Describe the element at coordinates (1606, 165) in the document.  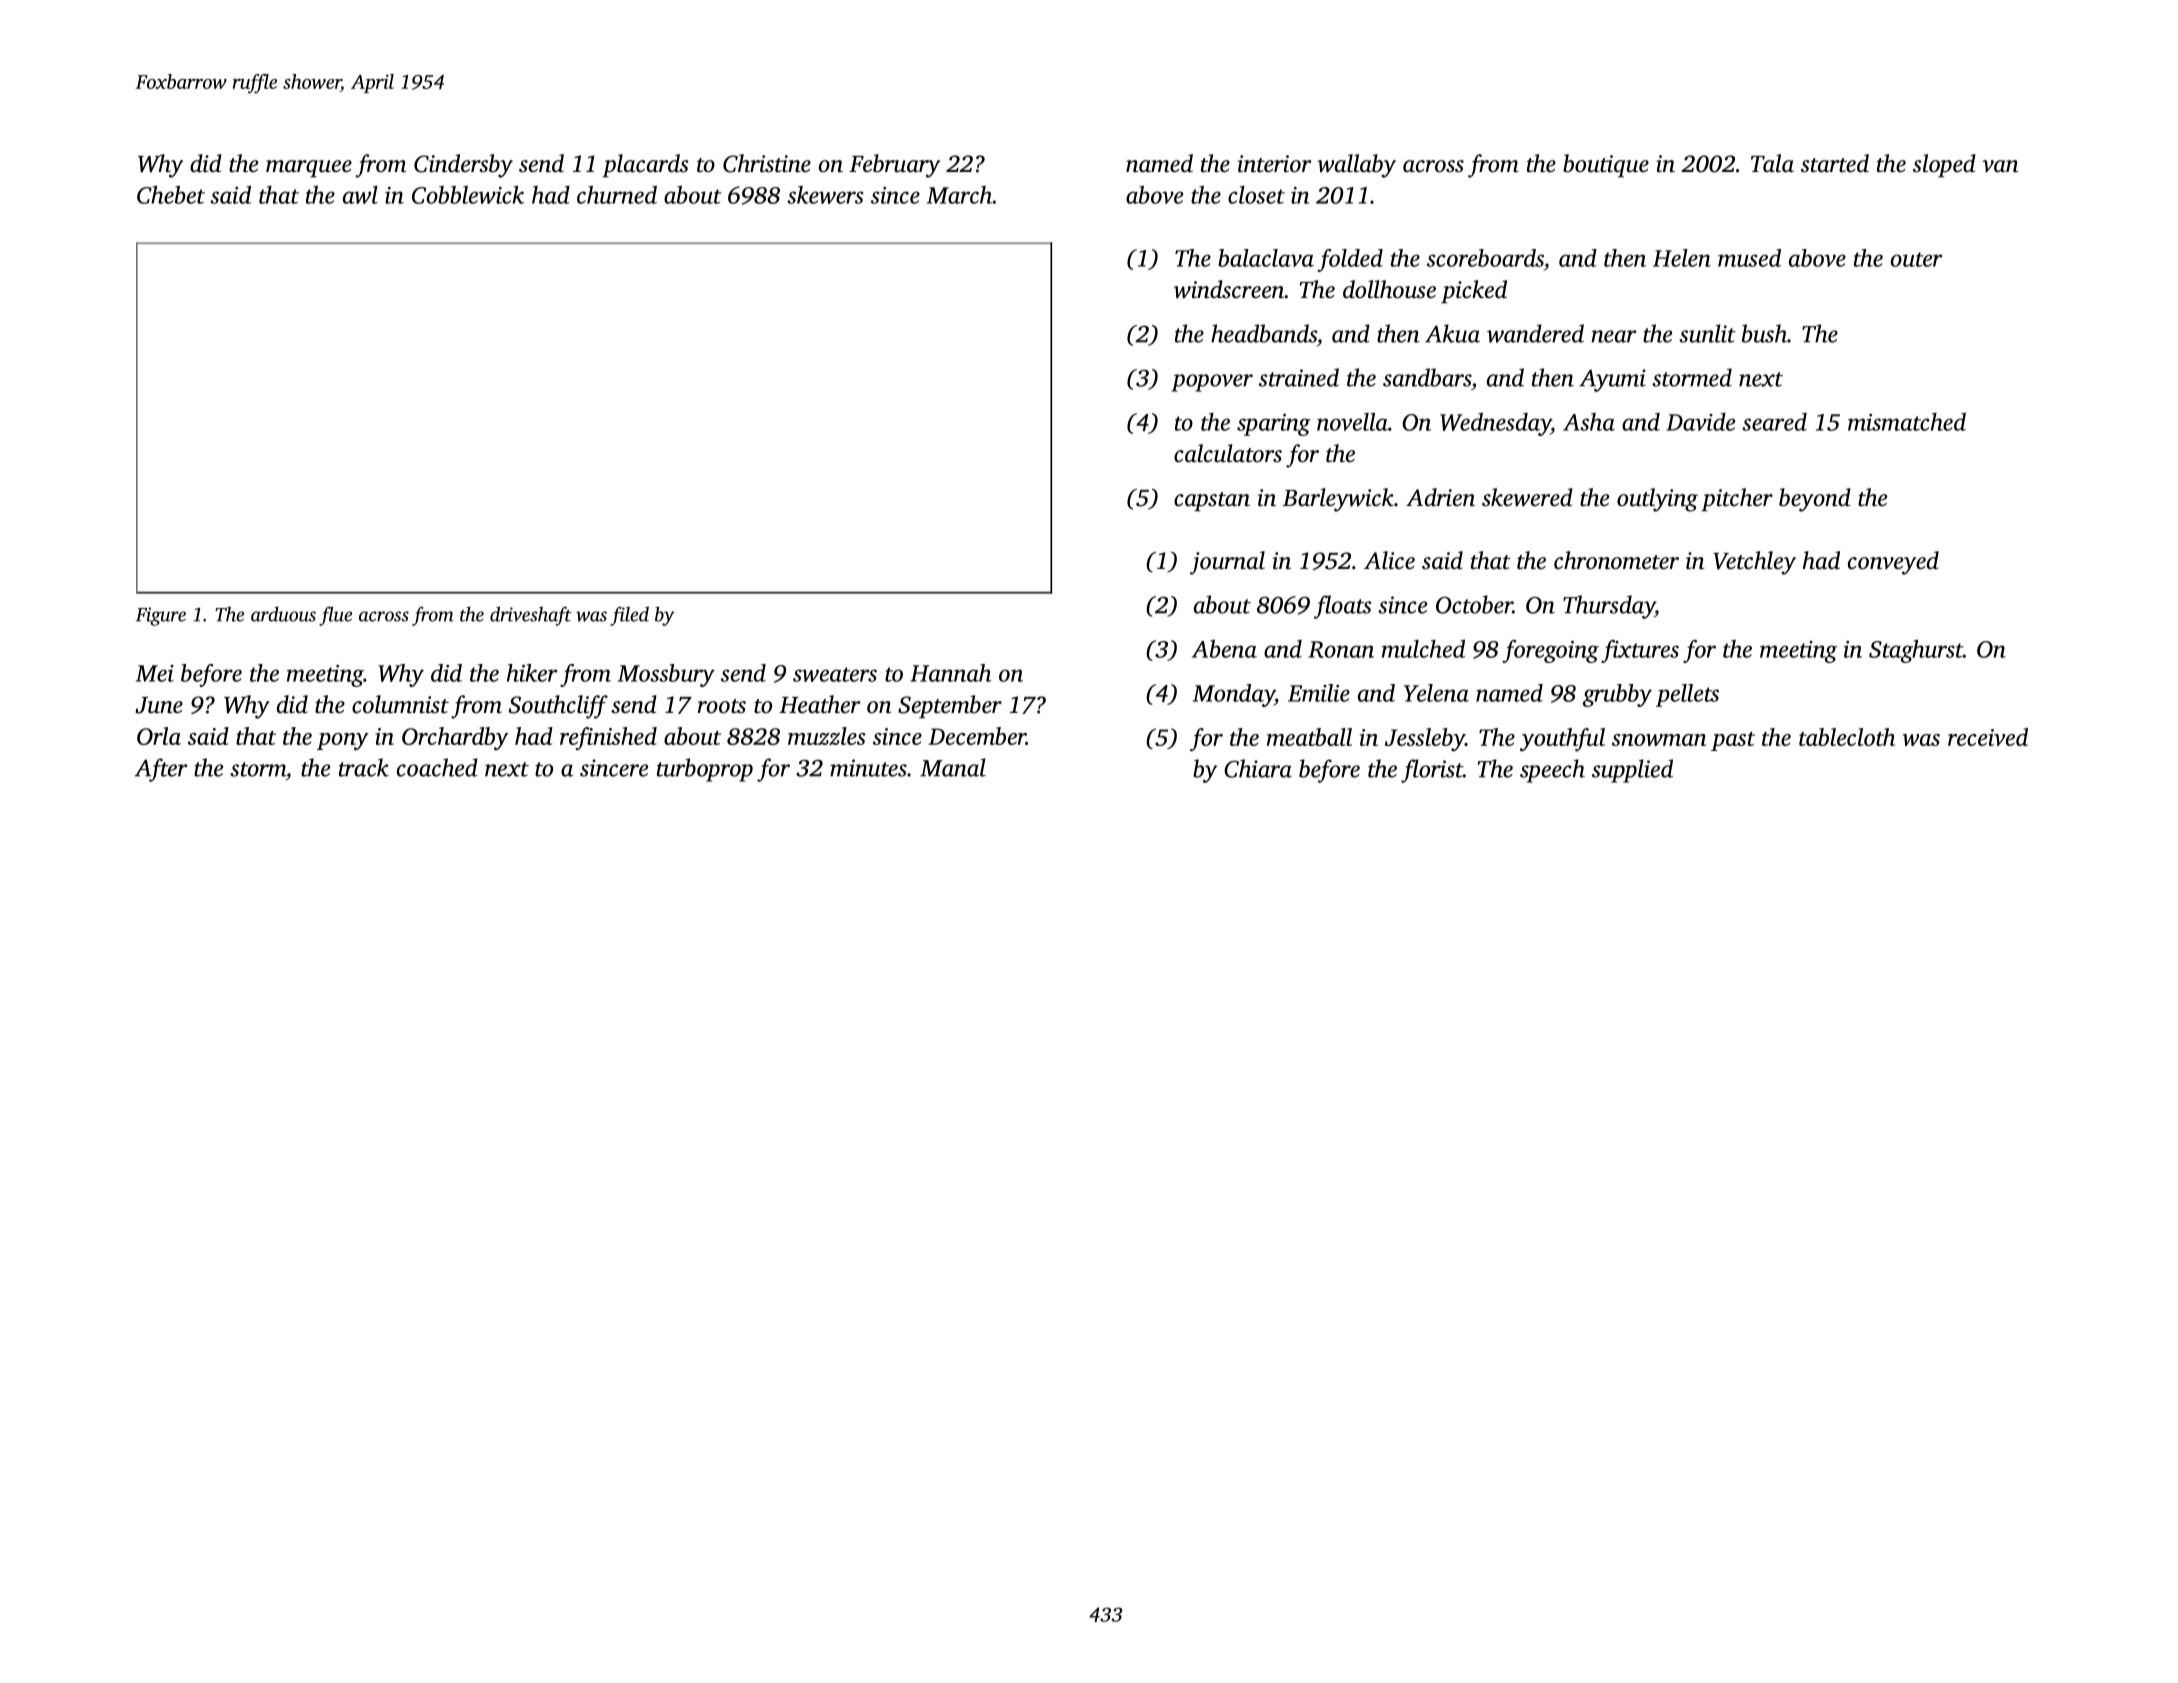
I see `boutique` at that location.
